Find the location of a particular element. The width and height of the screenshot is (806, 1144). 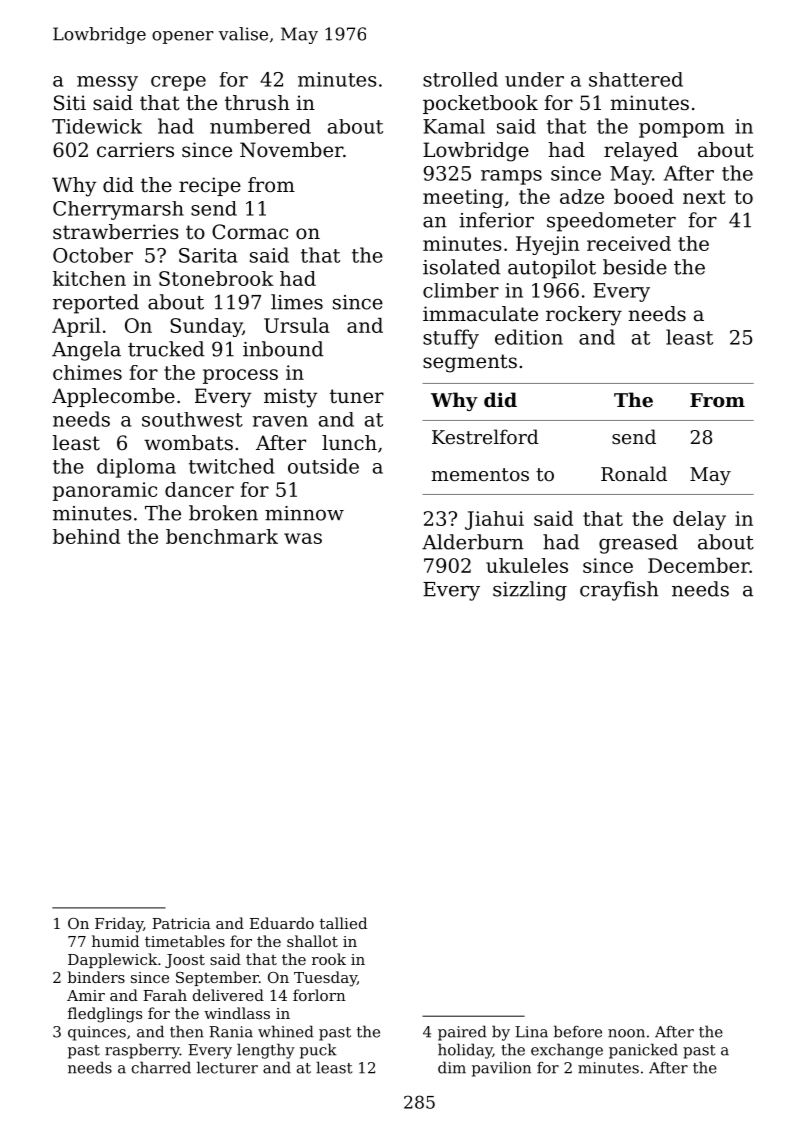

crepe is located at coordinates (178, 83).
